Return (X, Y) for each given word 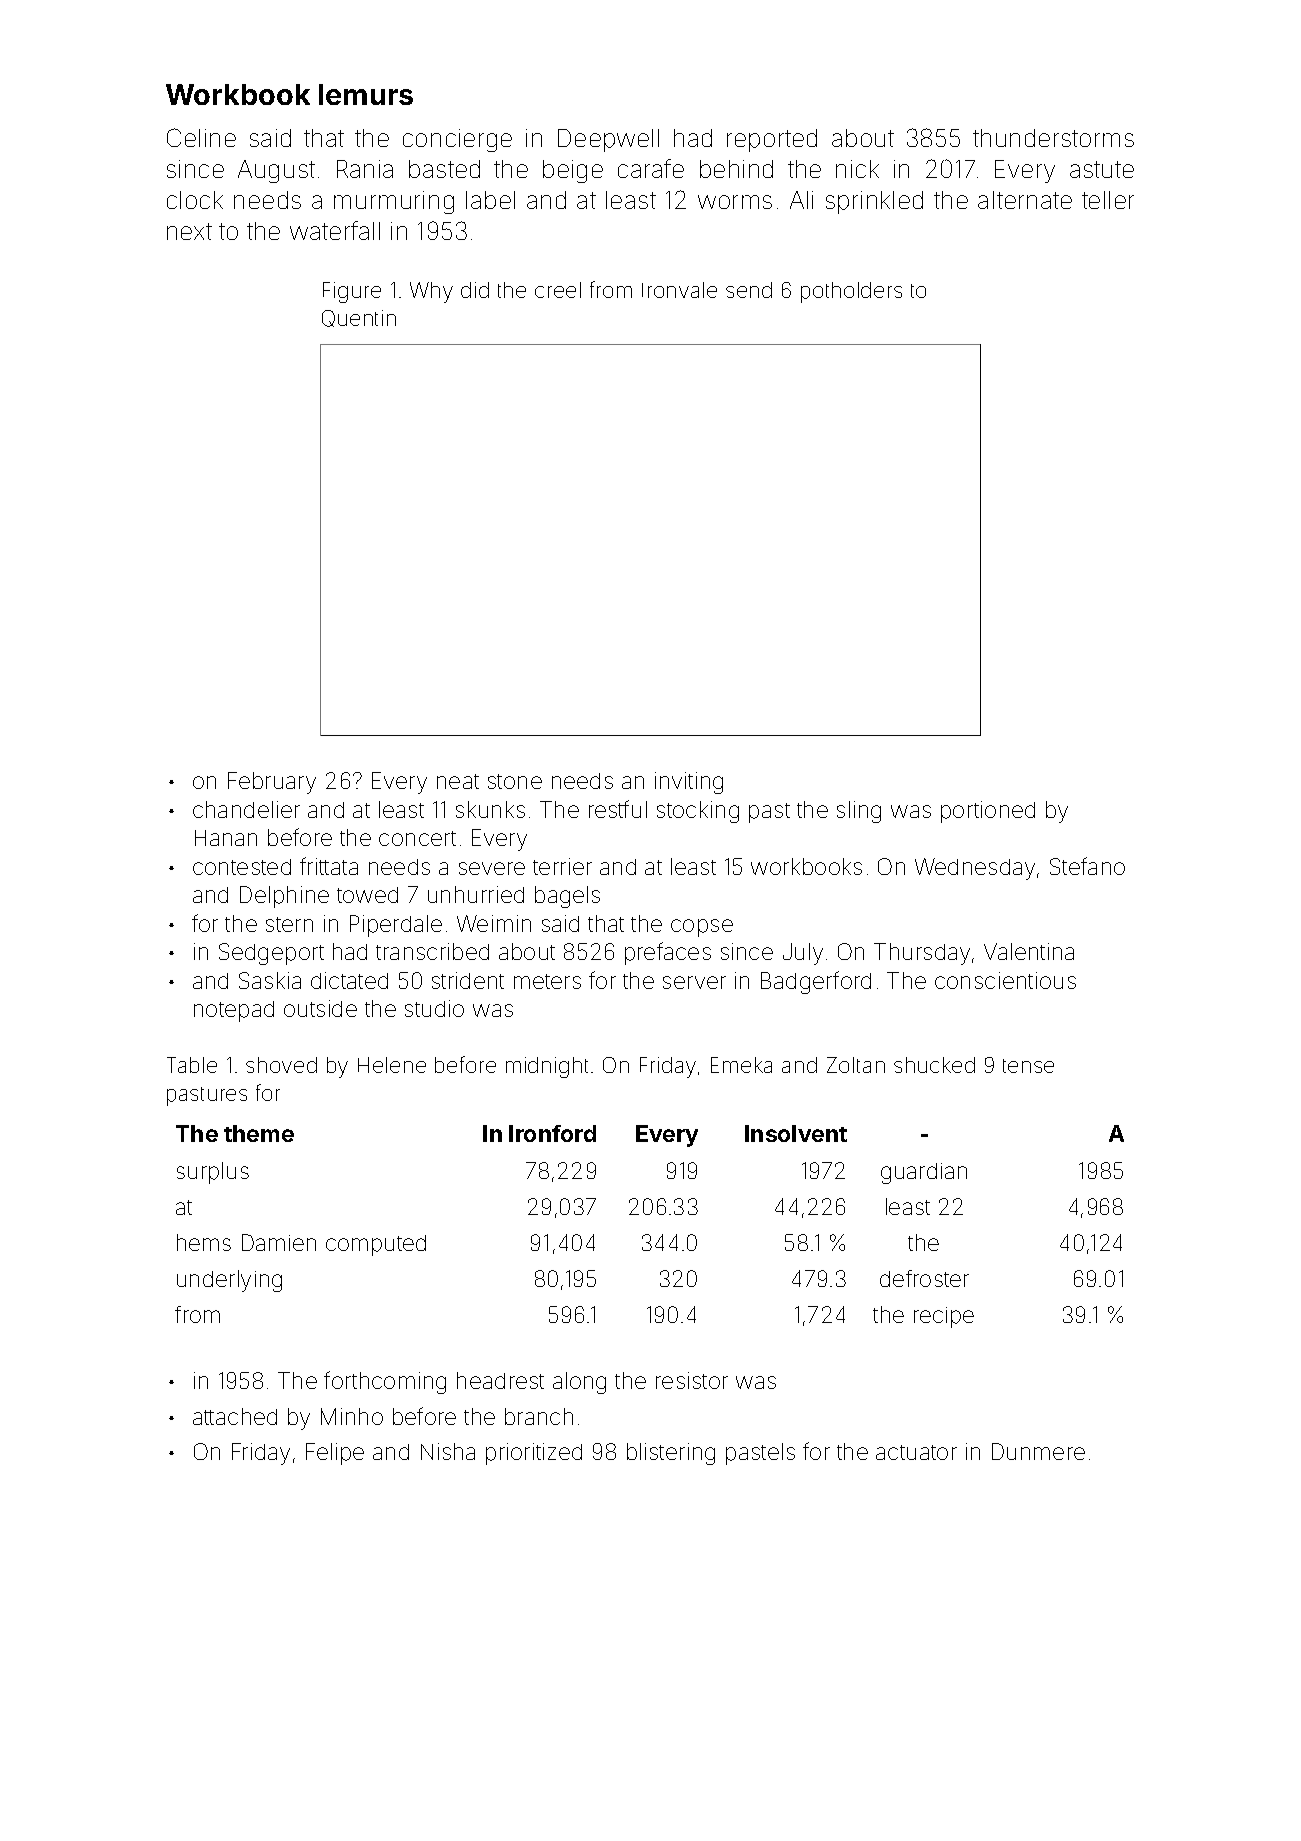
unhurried (476, 894)
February (272, 783)
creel (558, 290)
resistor (692, 1380)
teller (1108, 200)
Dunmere (1038, 1451)
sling (859, 812)
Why (431, 292)
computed (376, 1245)
